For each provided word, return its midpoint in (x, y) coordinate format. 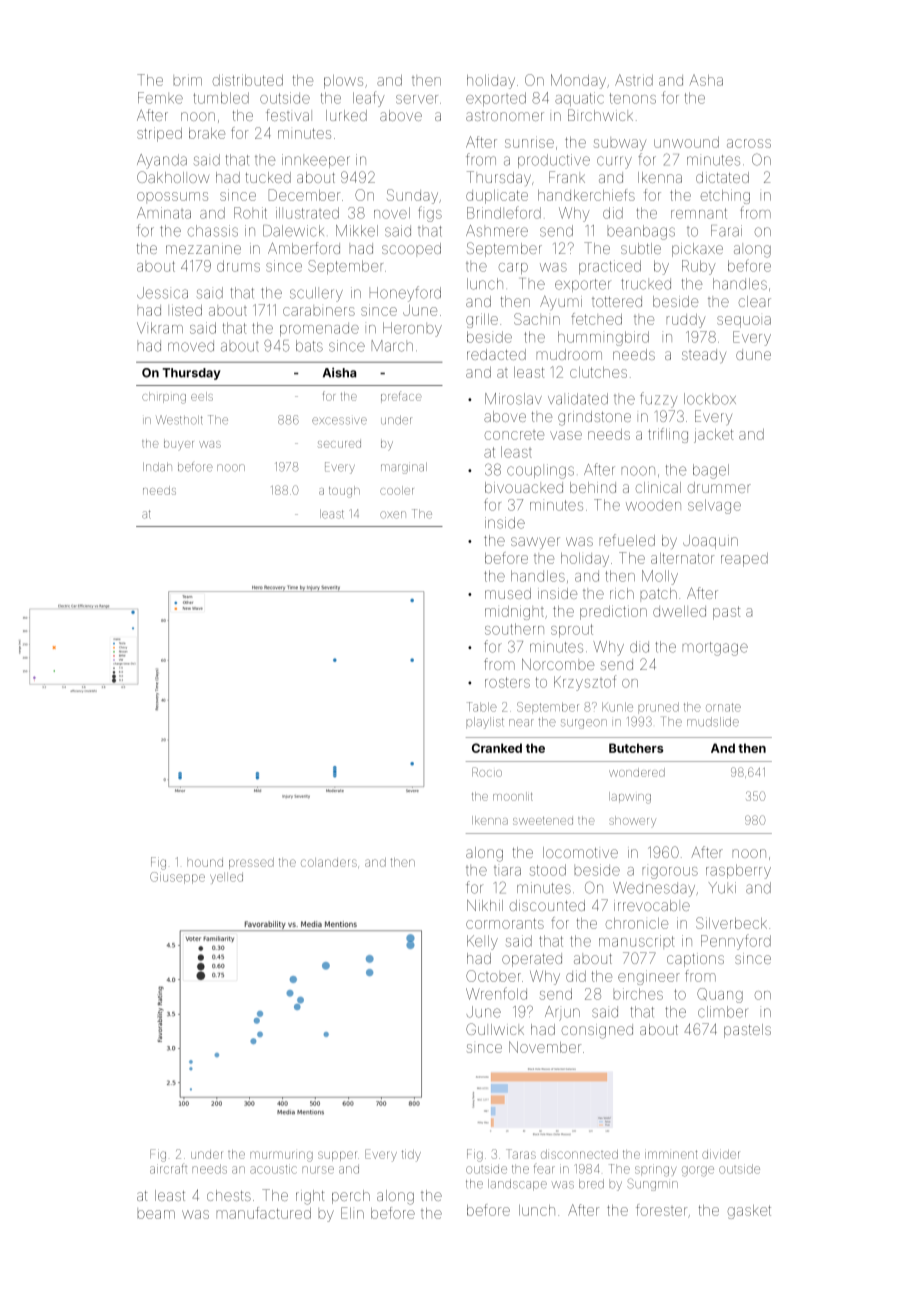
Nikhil (485, 905)
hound (205, 862)
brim (188, 81)
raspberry (738, 871)
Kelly (482, 942)
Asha (706, 80)
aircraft (168, 1169)
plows (343, 82)
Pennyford (736, 942)
